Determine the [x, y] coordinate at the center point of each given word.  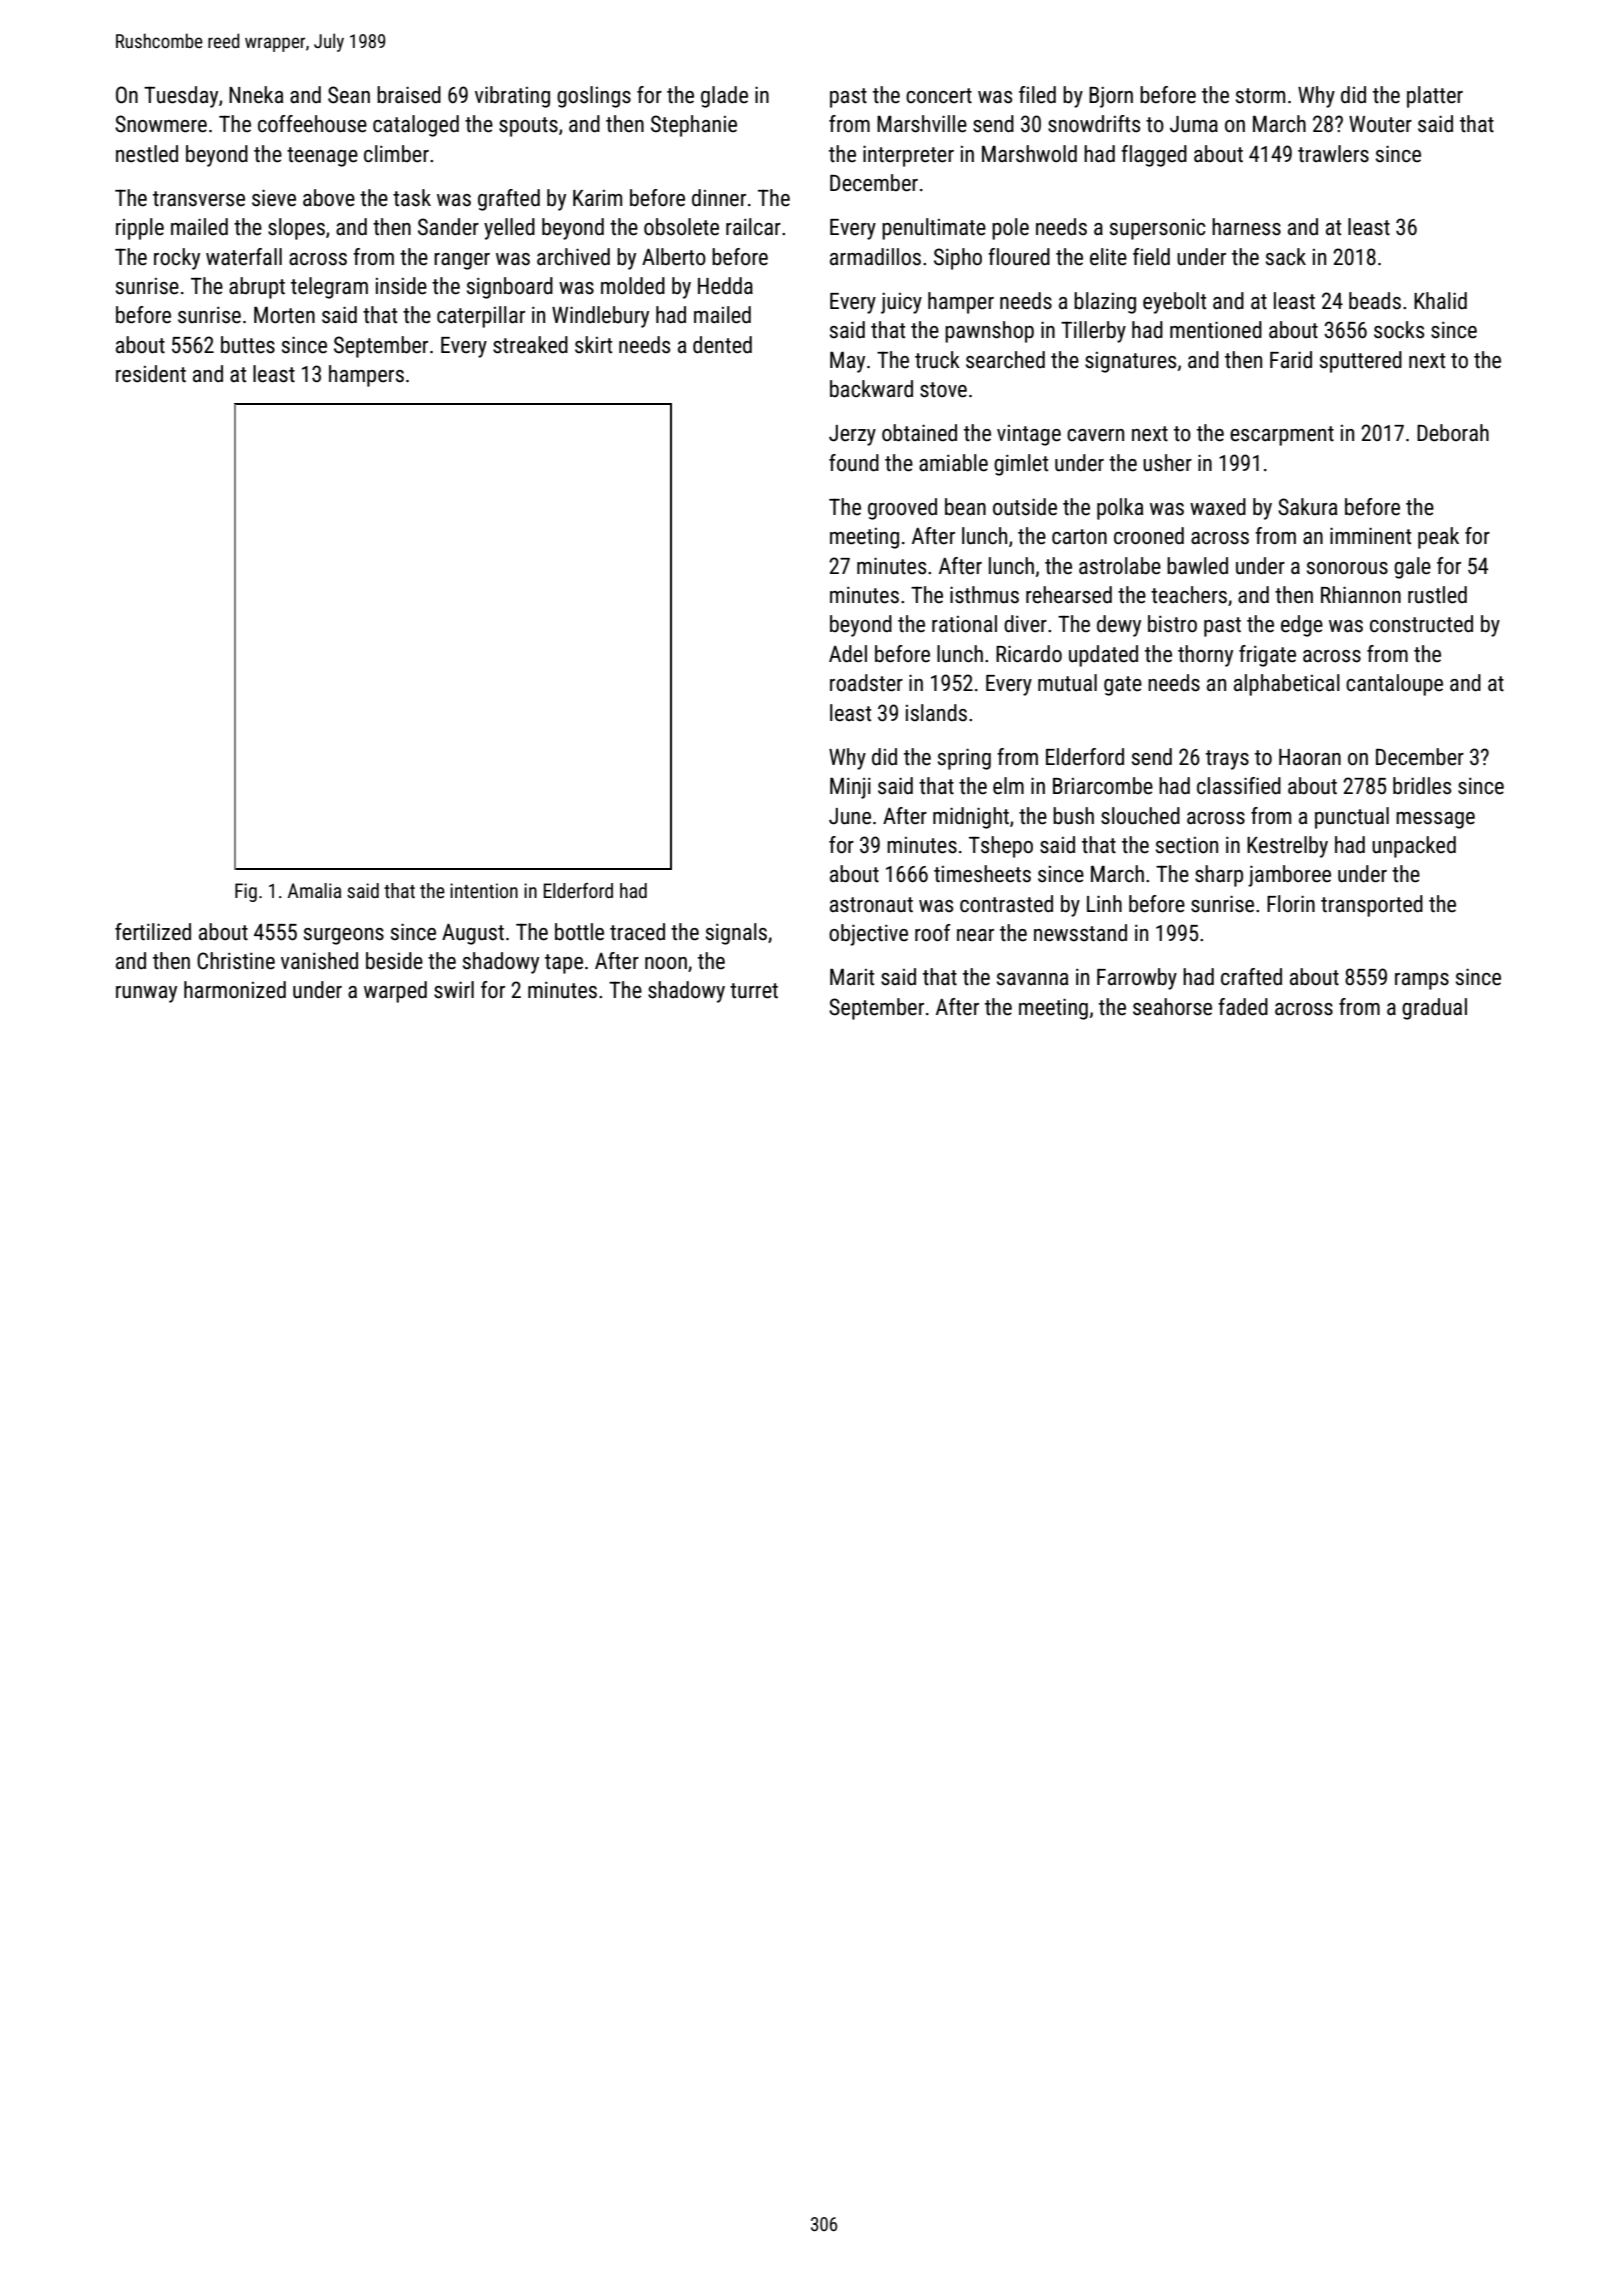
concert [939, 96]
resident [151, 374]
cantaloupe [1394, 685]
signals [736, 934]
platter [1435, 97]
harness [1246, 227]
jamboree [1289, 876]
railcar [753, 227]
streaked [530, 345]
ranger [462, 261]
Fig [246, 892]
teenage [322, 157]
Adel [848, 654]
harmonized [235, 990]
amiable [953, 463]
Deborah [1453, 433]
